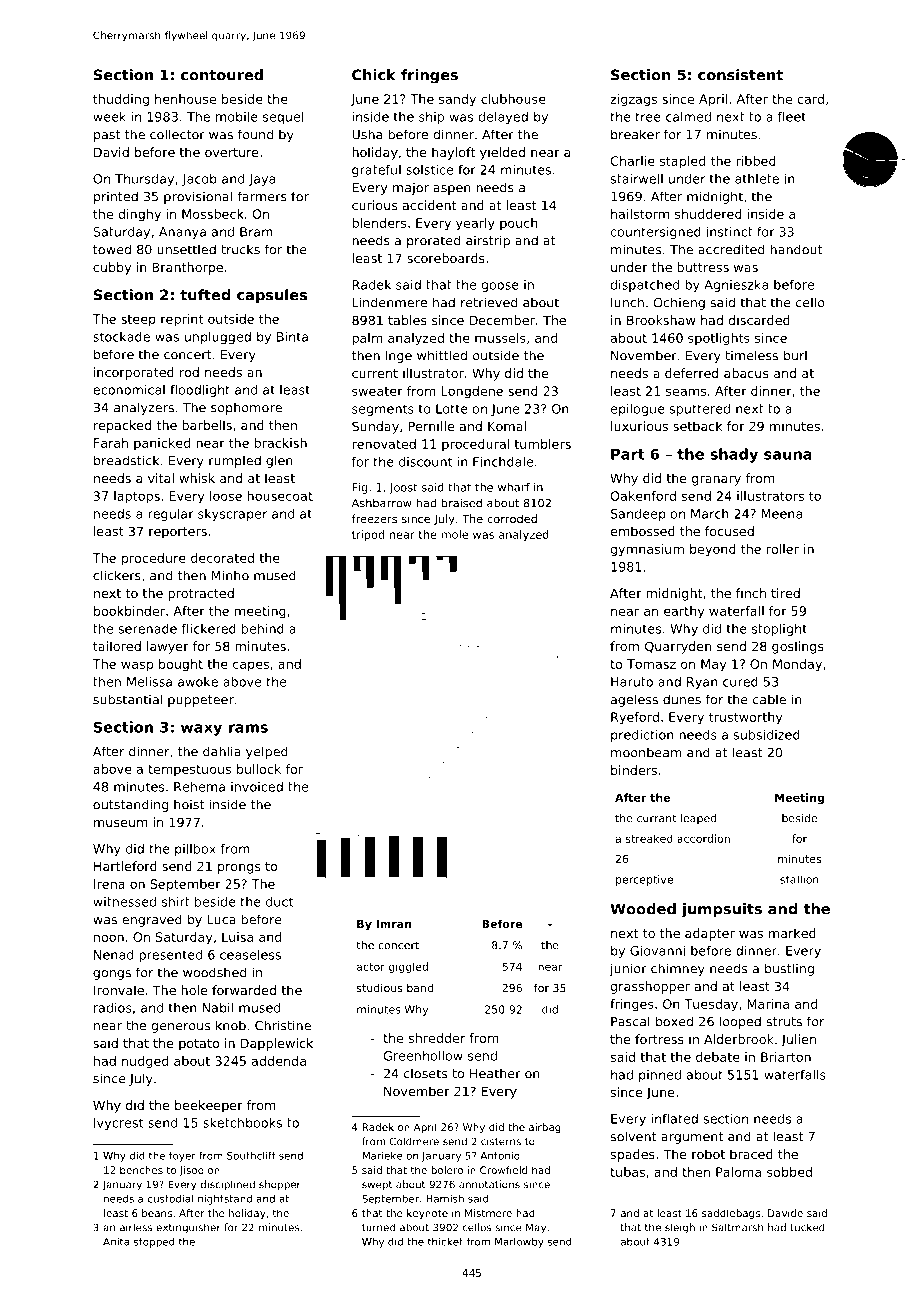 This screenshot has width=924, height=1308. What do you see at coordinates (766, 735) in the screenshot?
I see `subsidized` at bounding box center [766, 735].
